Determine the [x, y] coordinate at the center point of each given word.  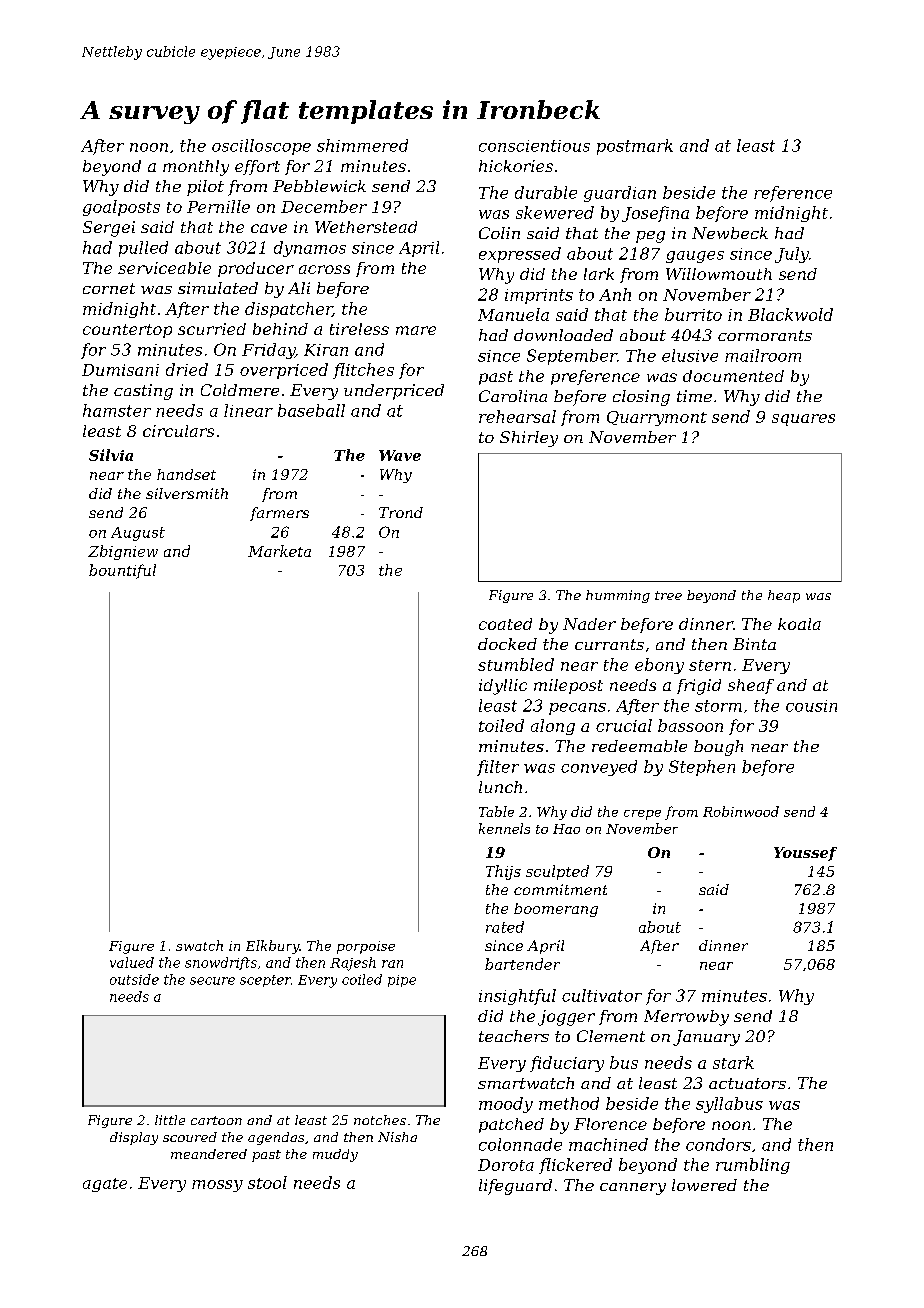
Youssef [805, 854]
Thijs [503, 872]
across [324, 269]
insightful [517, 997]
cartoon [216, 1120]
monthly [196, 168]
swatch [199, 945]
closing [641, 398]
